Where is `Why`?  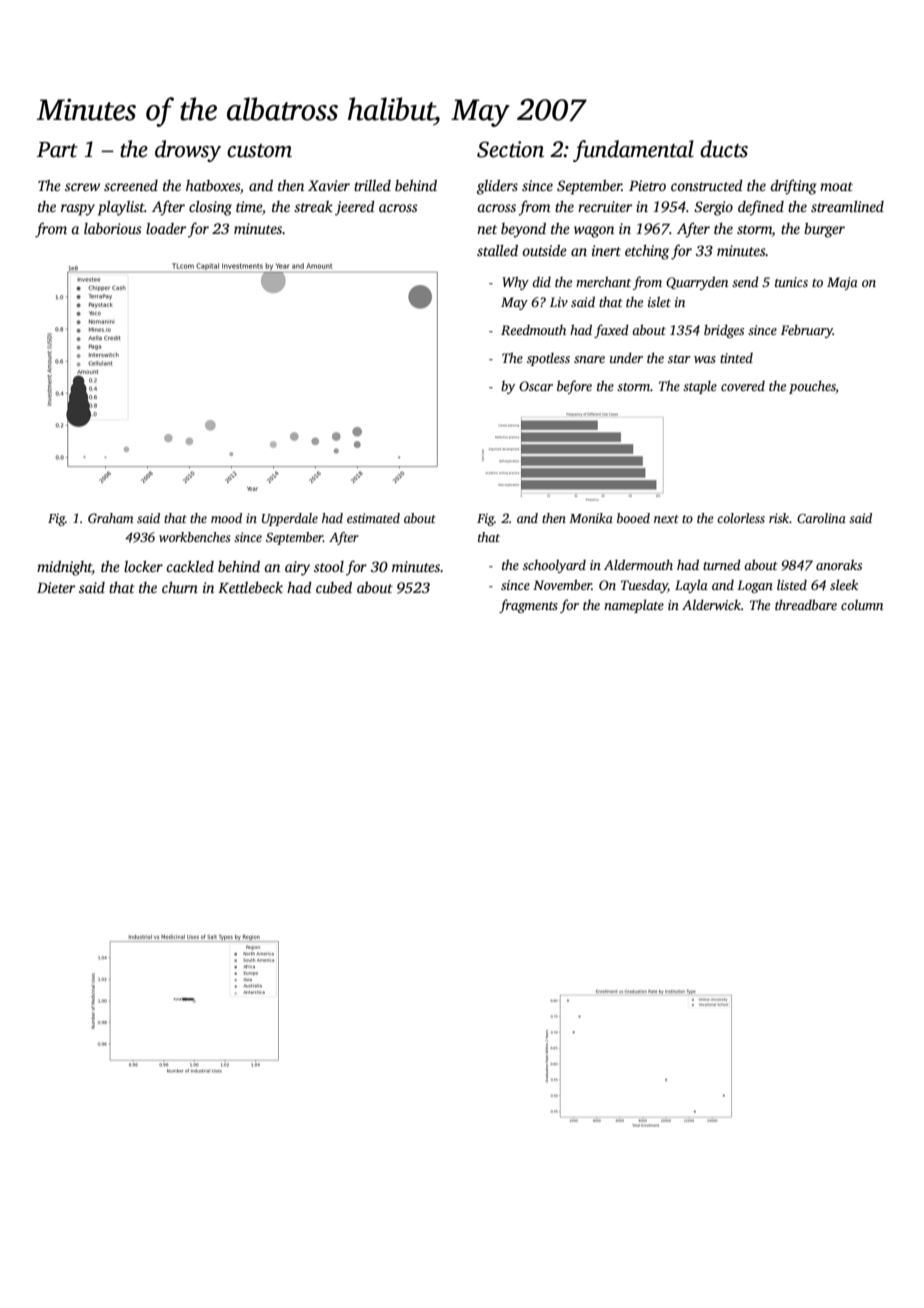 Why is located at coordinates (515, 283).
